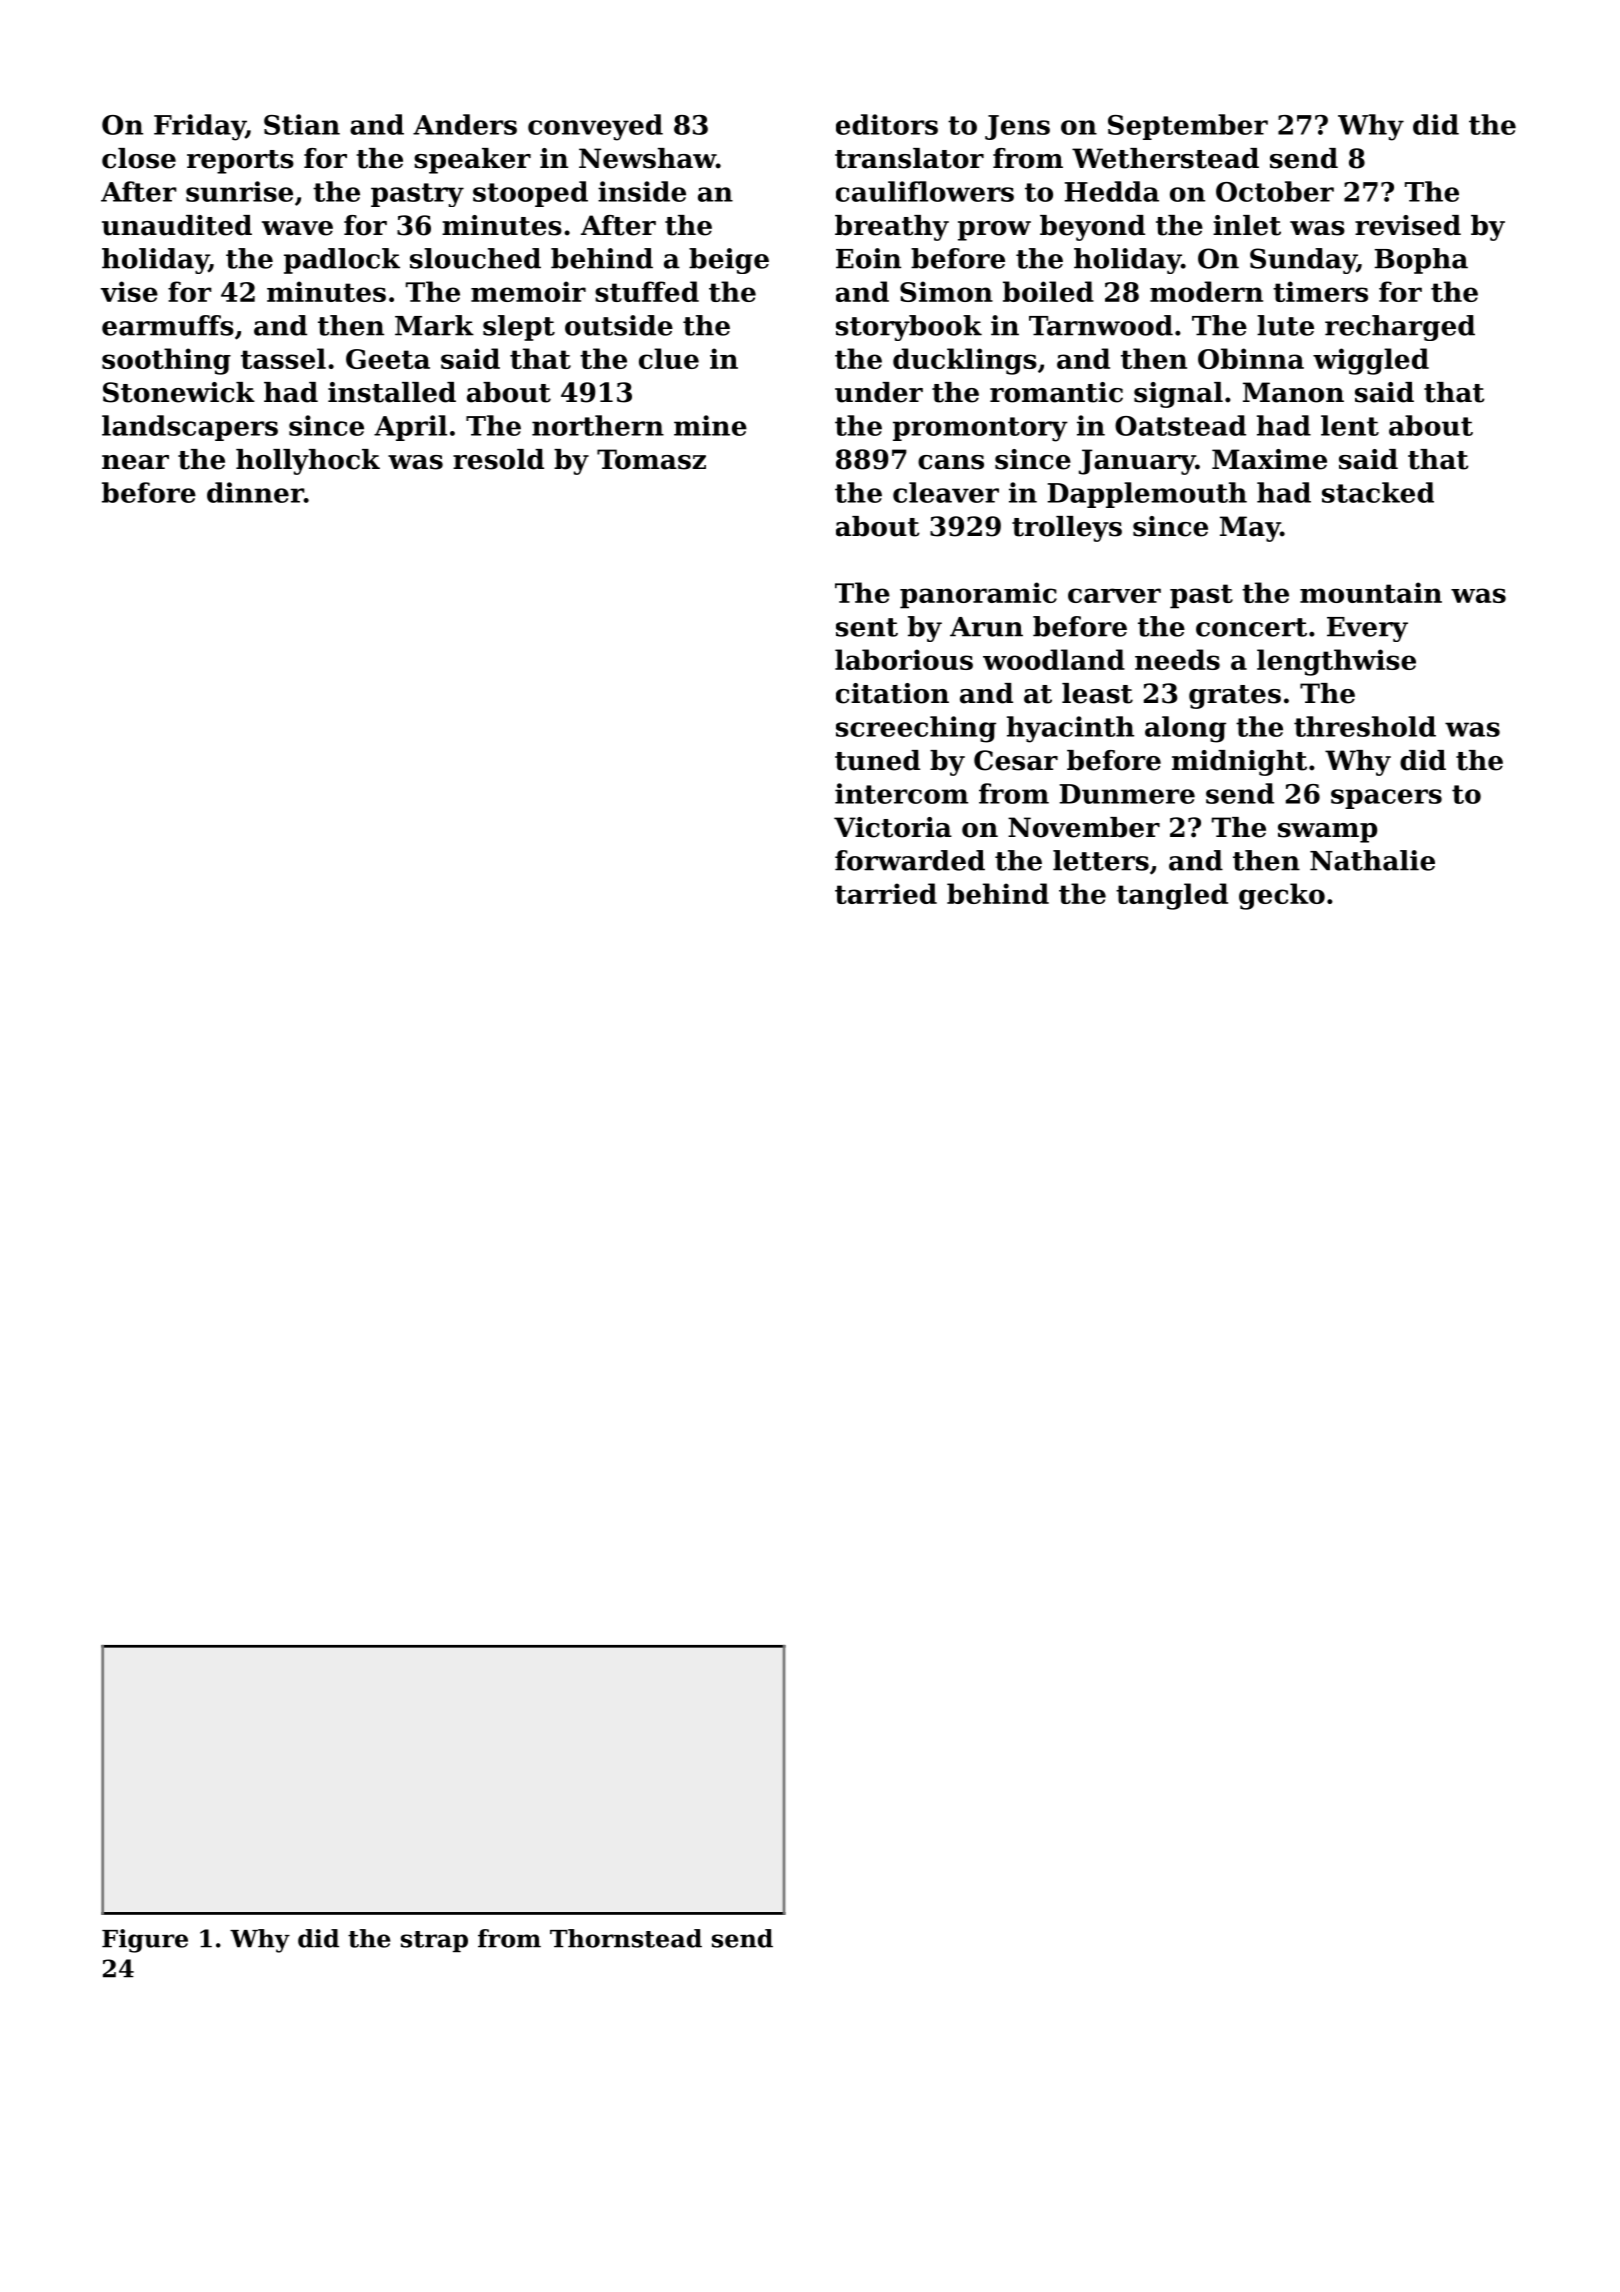 This screenshot has width=1620, height=2292. I want to click on Sunday, so click(1303, 261).
